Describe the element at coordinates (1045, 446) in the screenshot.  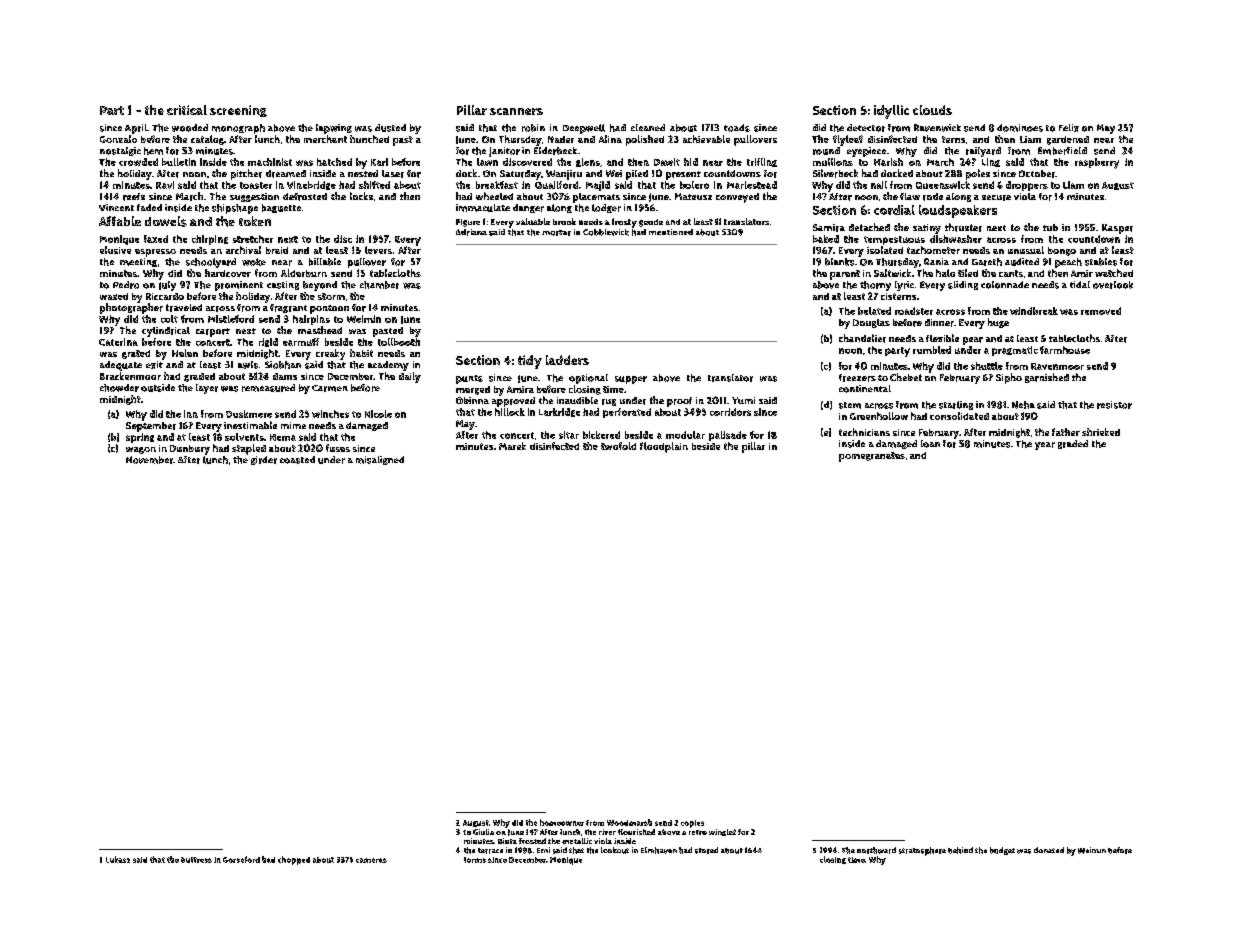
I see `year` at that location.
